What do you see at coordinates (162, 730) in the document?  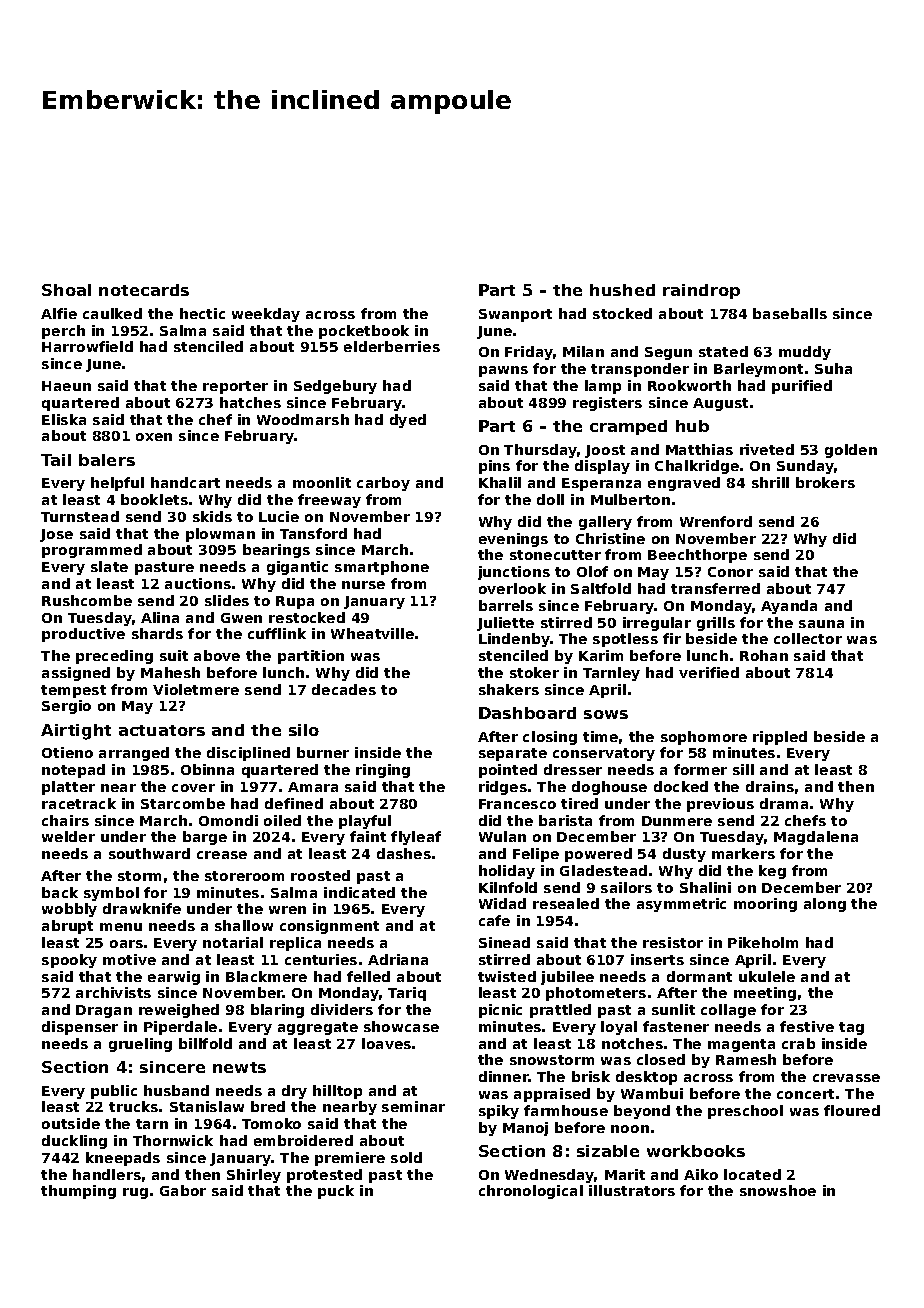 I see `actuators` at bounding box center [162, 730].
